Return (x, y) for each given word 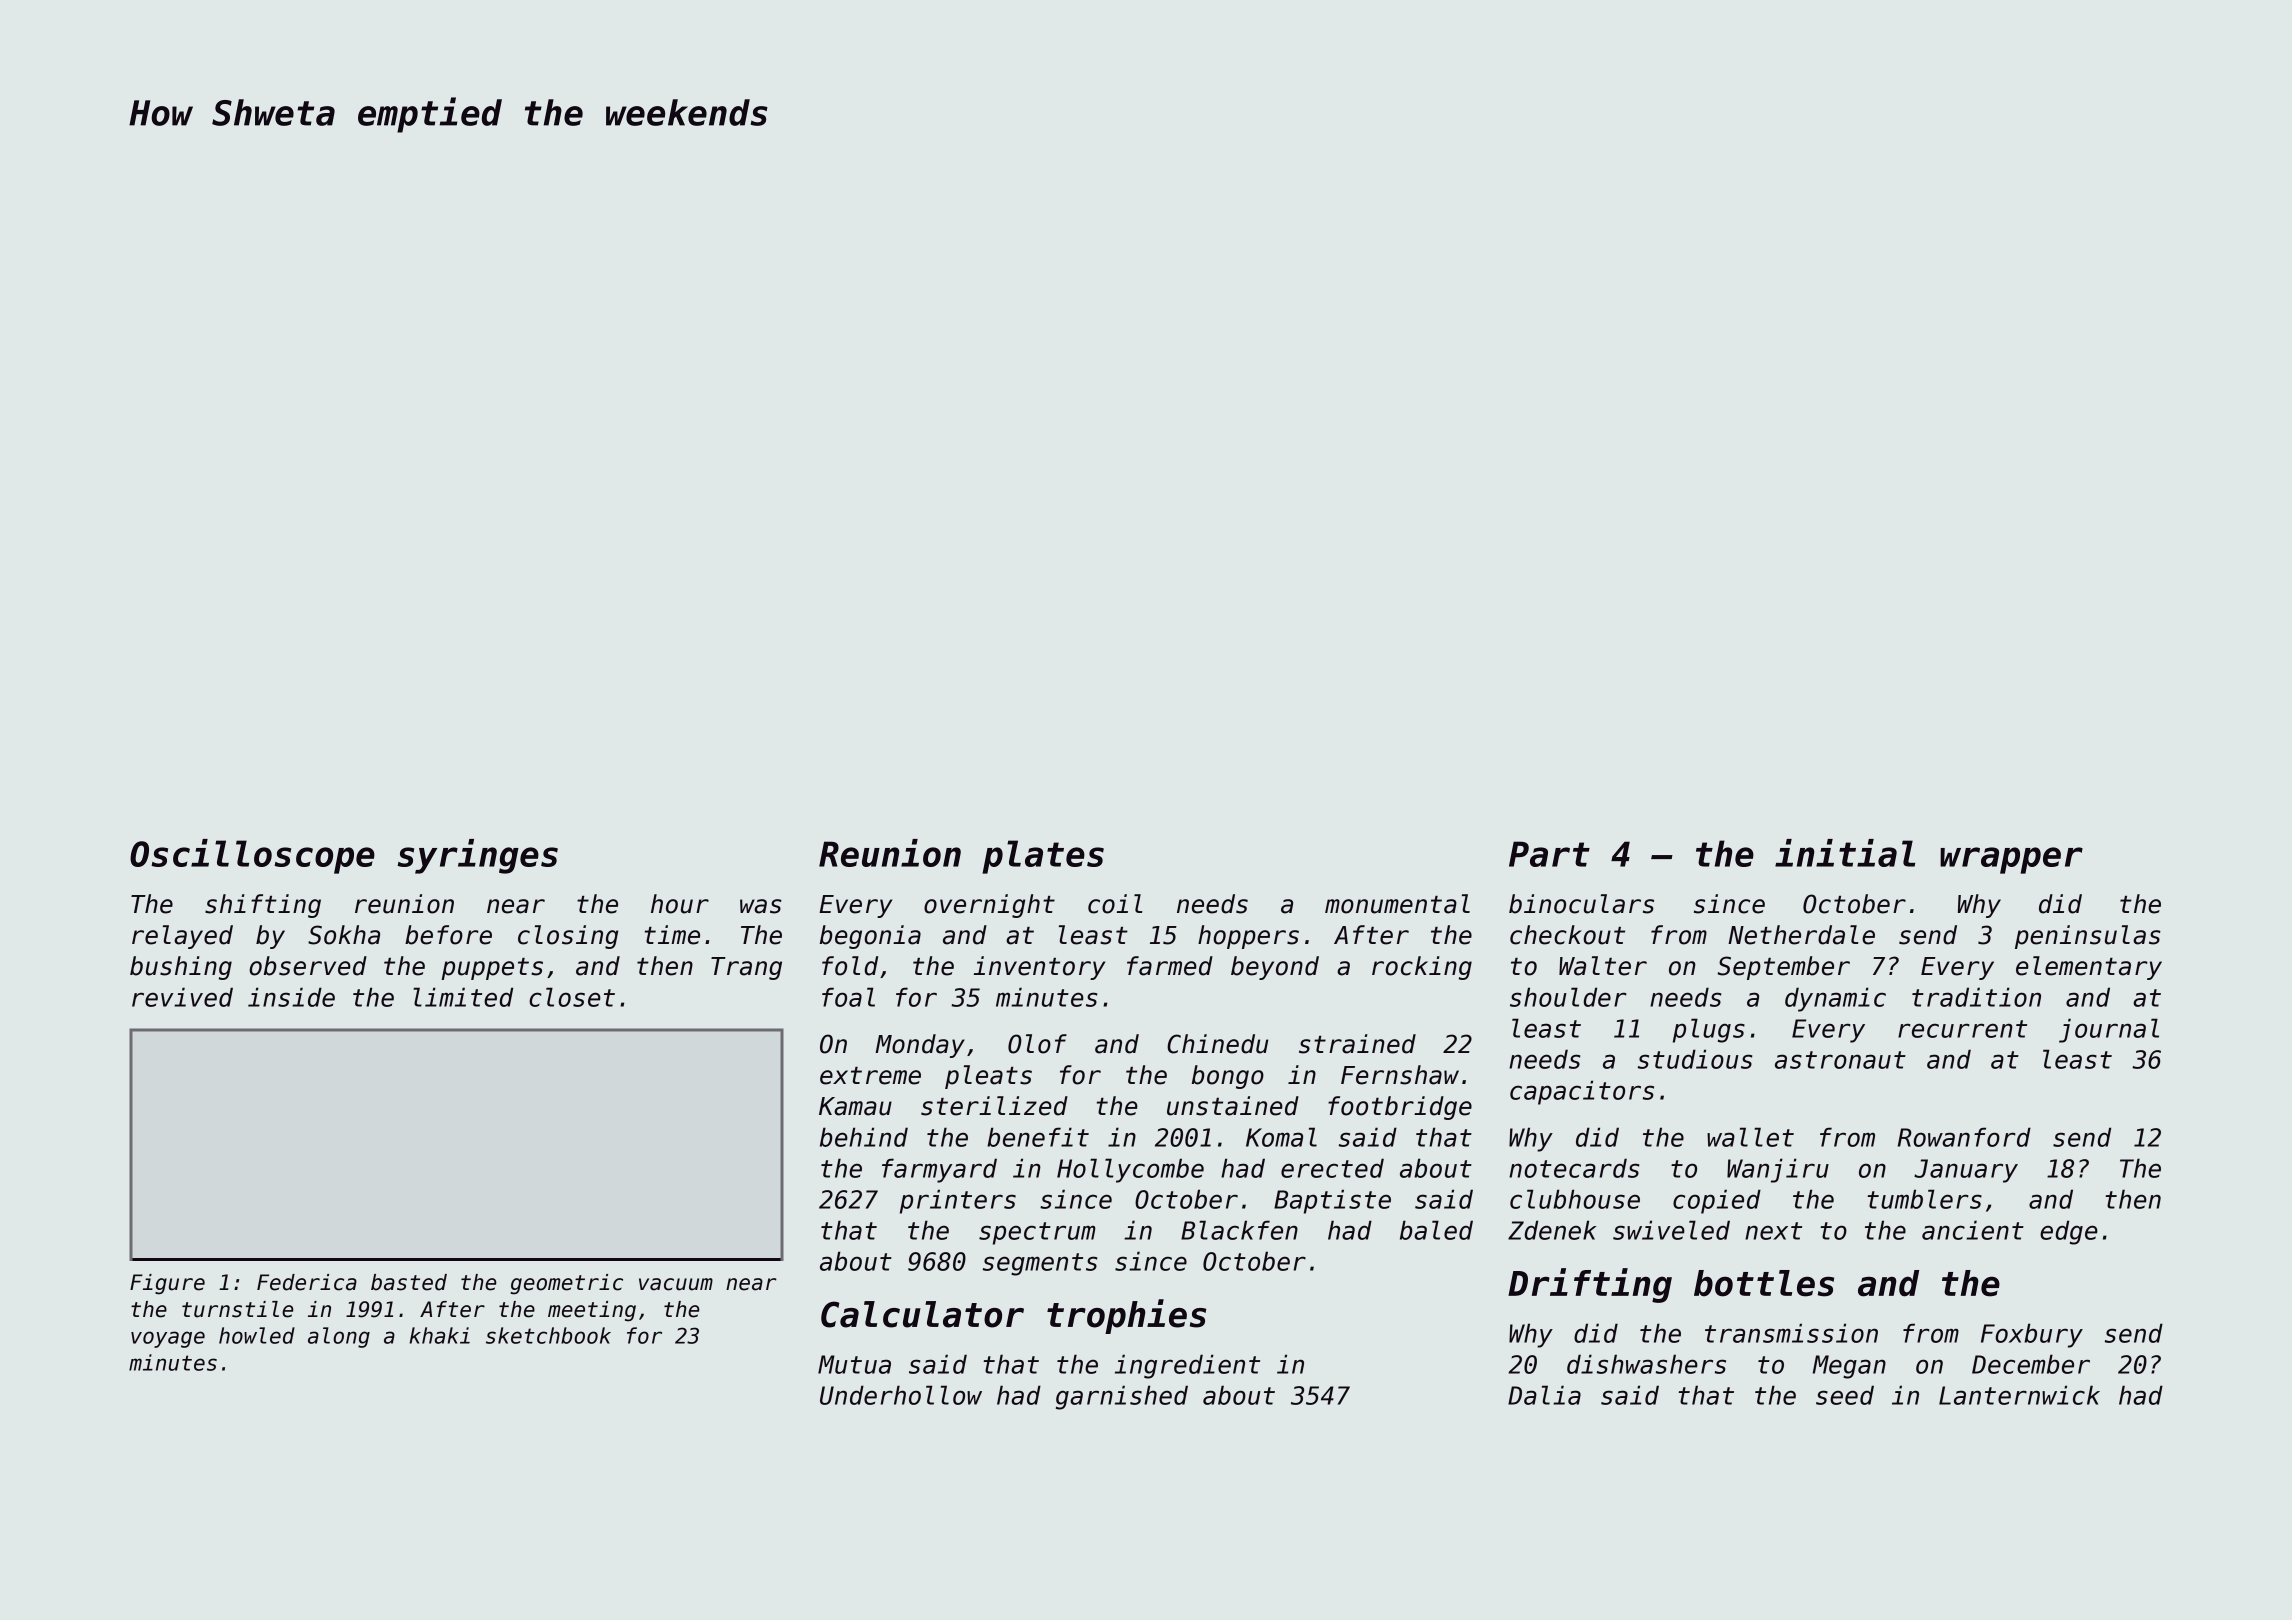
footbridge (1400, 1108)
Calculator (922, 1314)
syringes (477, 856)
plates (1043, 857)
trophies (1126, 1316)
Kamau (855, 1106)
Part (1549, 854)
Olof (1037, 1044)
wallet (1750, 1137)
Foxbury (2032, 1335)
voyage (168, 1339)
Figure (167, 1284)
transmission (1791, 1333)
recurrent (1962, 1029)
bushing (181, 968)
